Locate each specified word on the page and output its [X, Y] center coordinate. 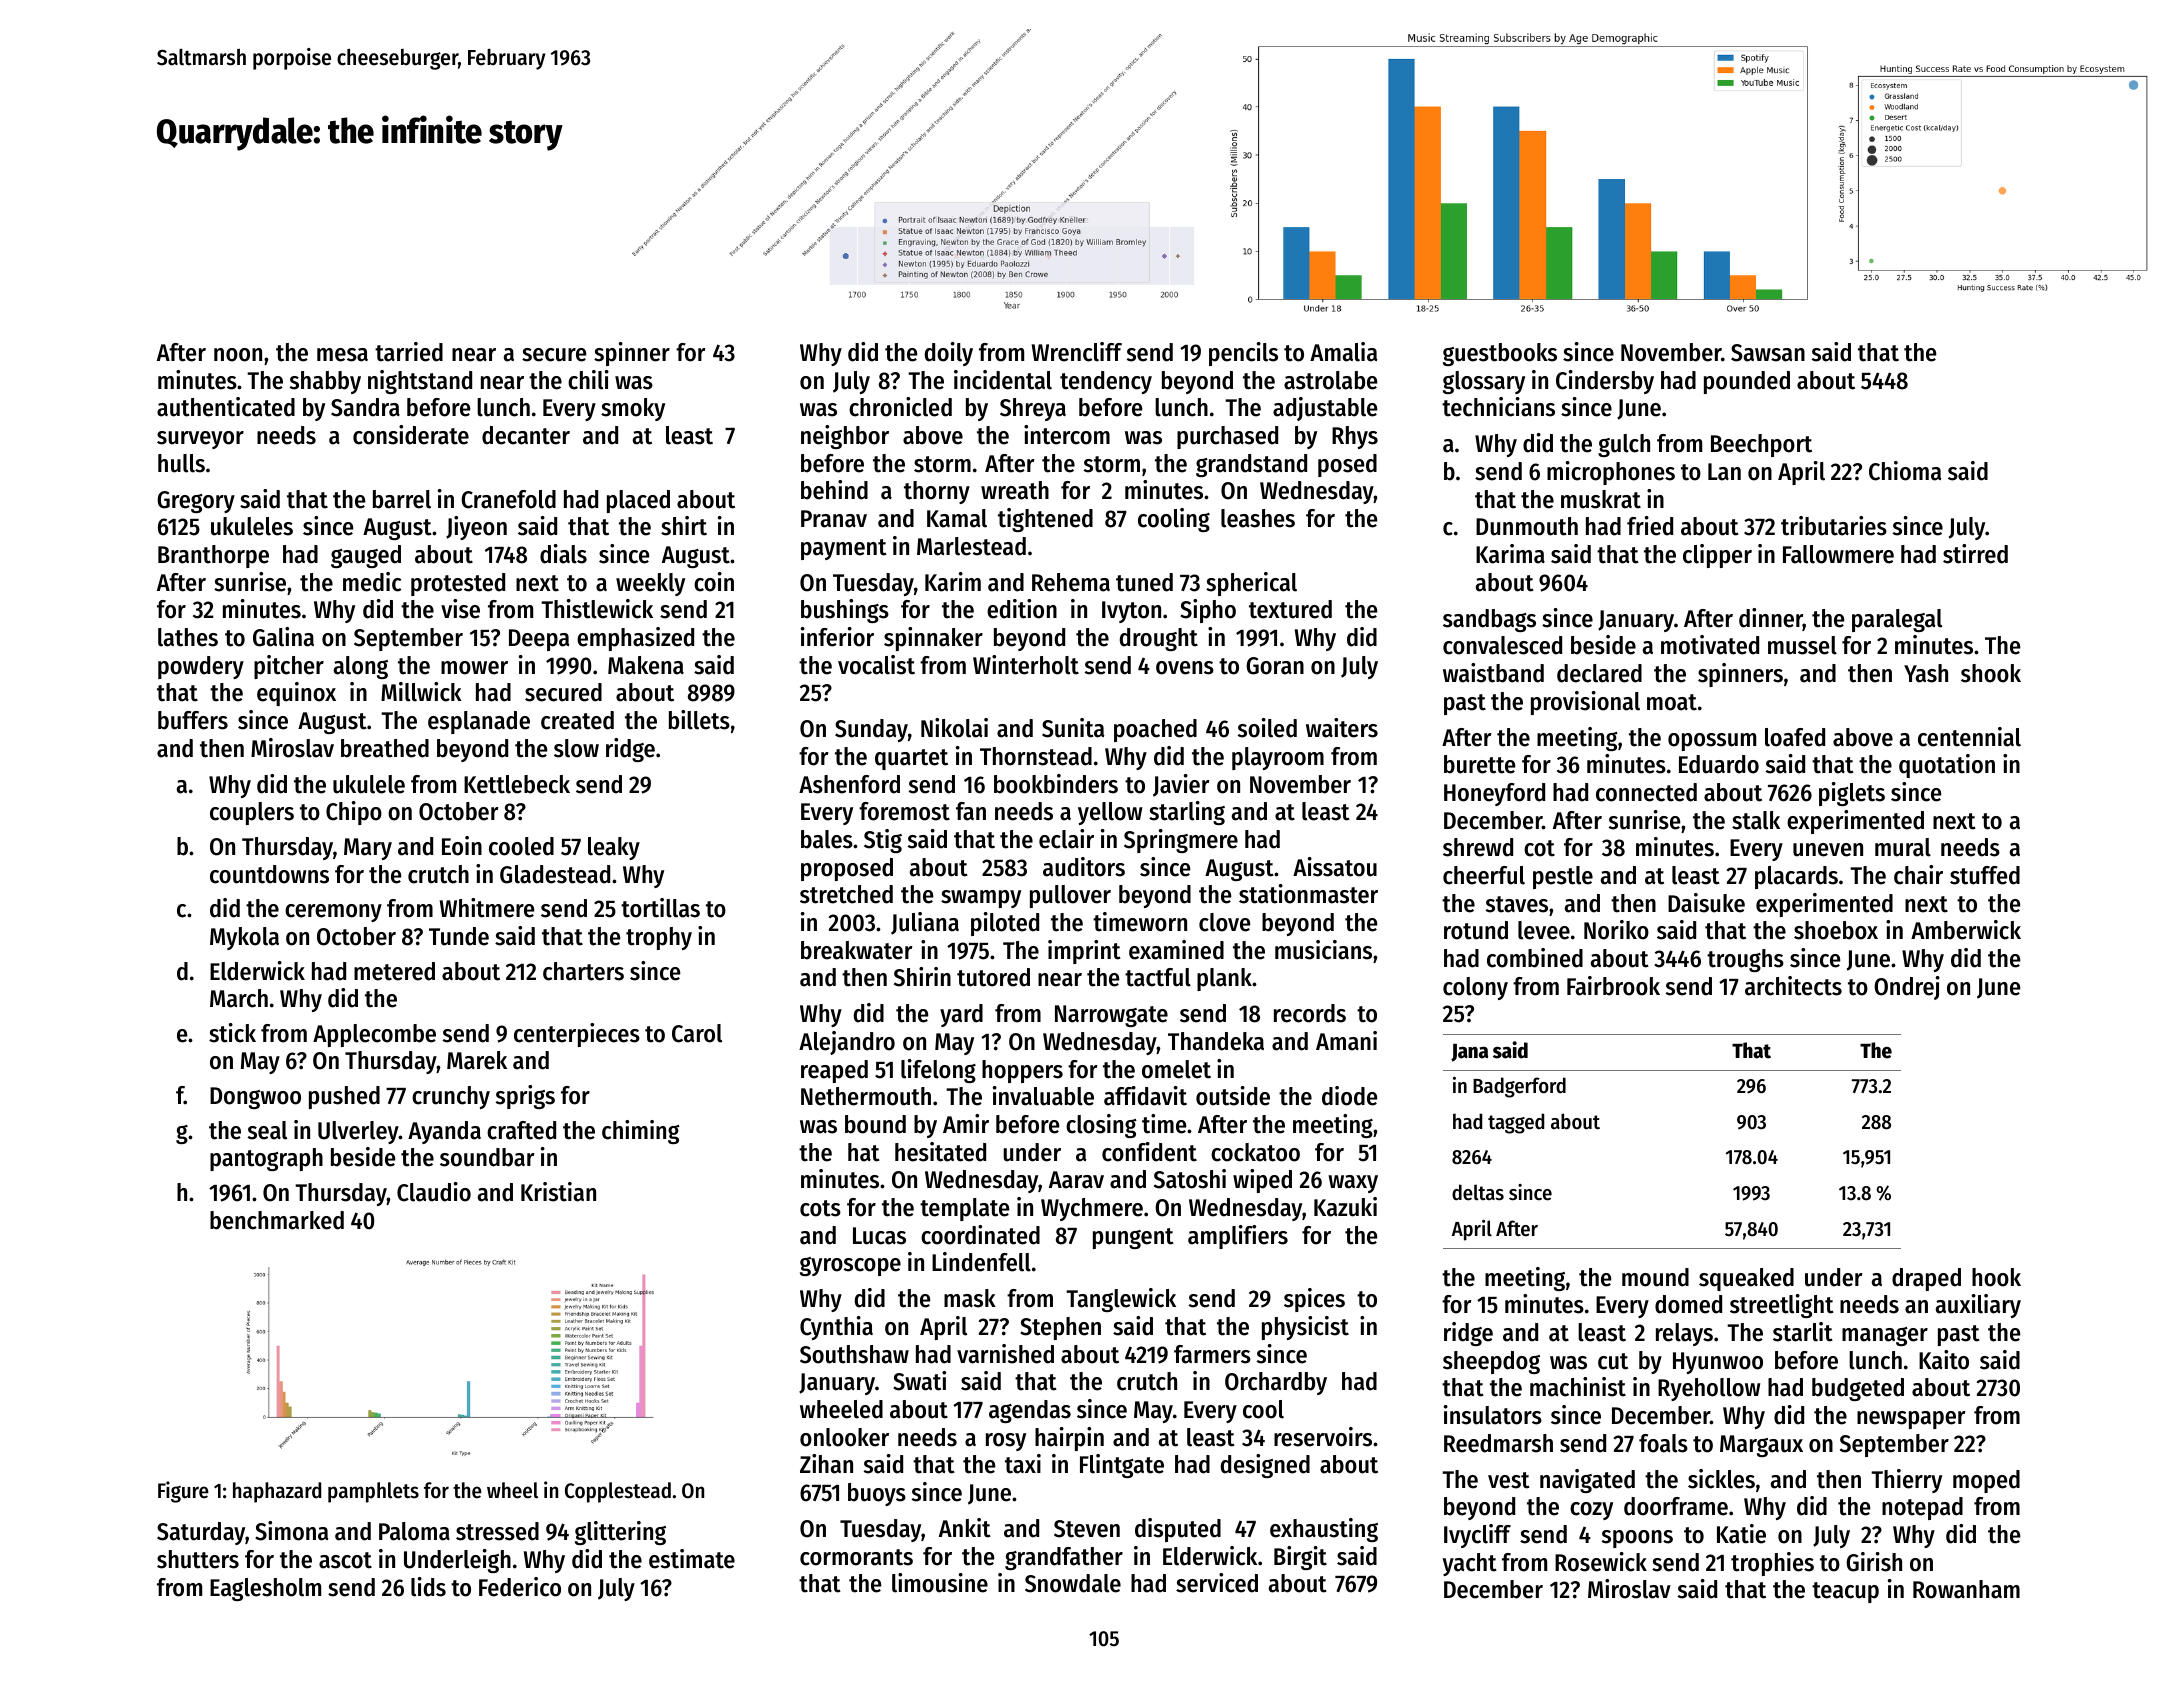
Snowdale [1073, 1583]
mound [1655, 1277]
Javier [1181, 785]
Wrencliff [1077, 352]
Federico [520, 1587]
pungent [1133, 1238]
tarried [409, 352]
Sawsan [1768, 353]
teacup [1845, 1592]
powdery [201, 667]
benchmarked [277, 1220]
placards [1796, 877]
